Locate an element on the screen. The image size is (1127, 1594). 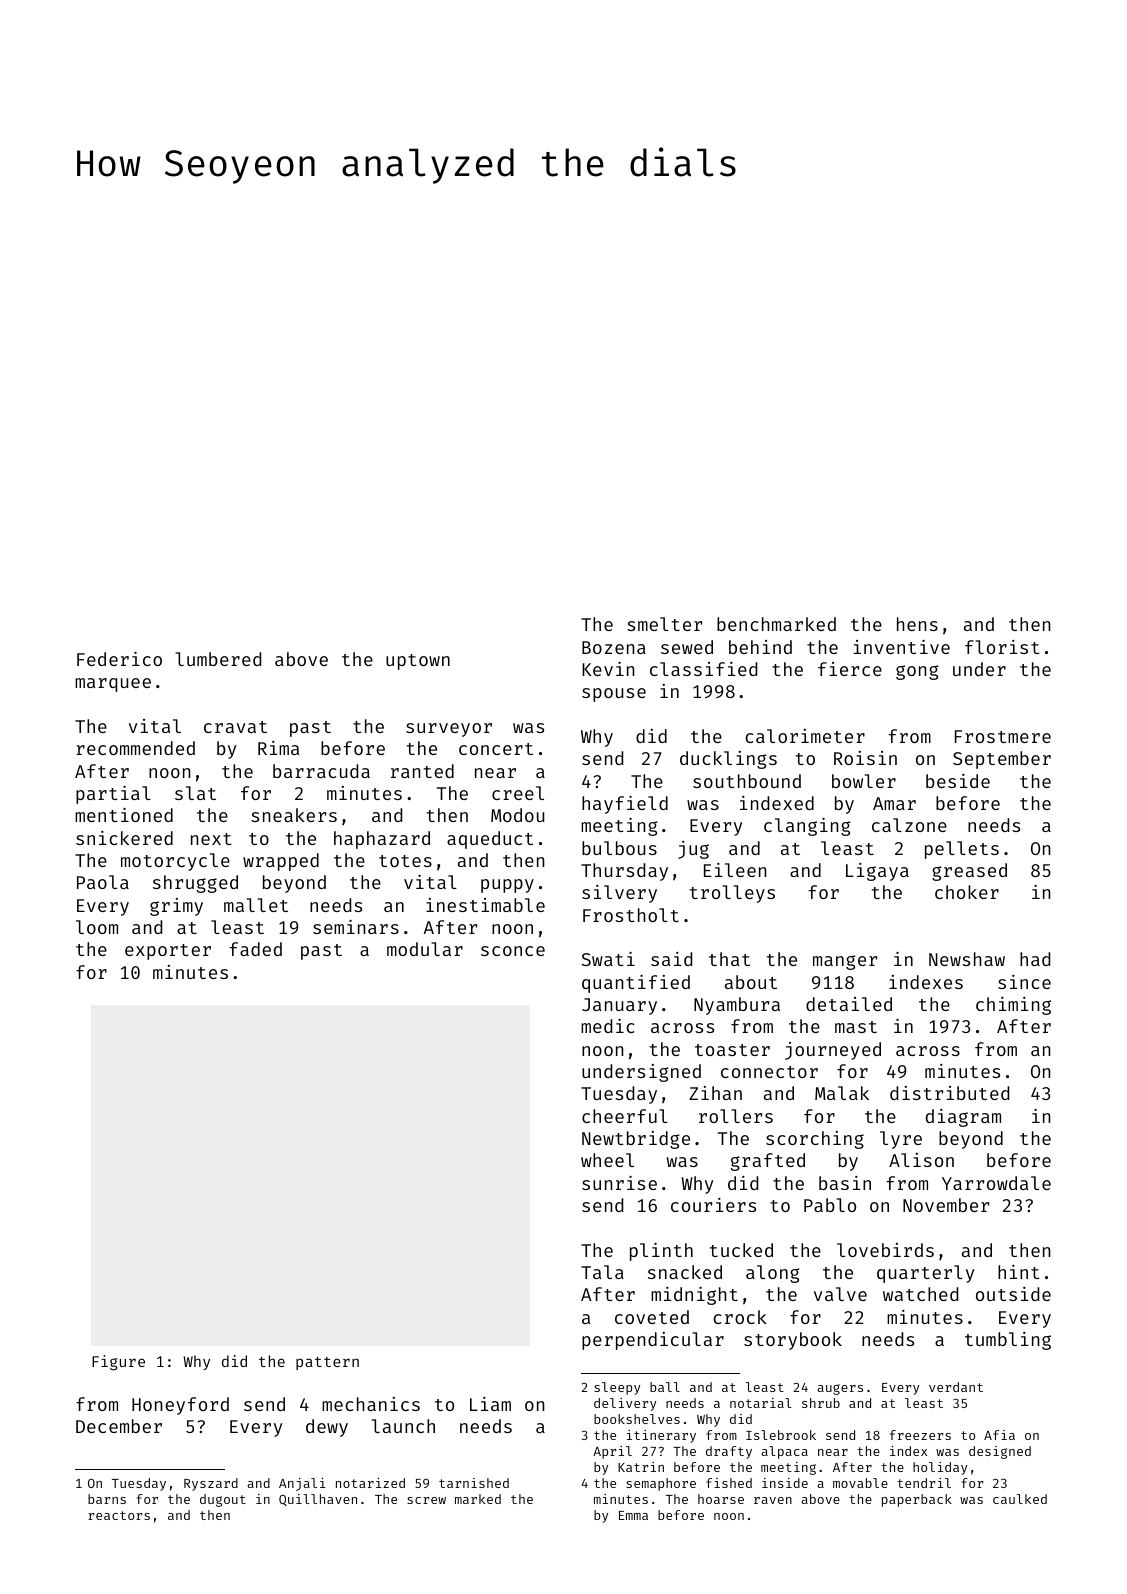
Newshaw is located at coordinates (967, 959).
